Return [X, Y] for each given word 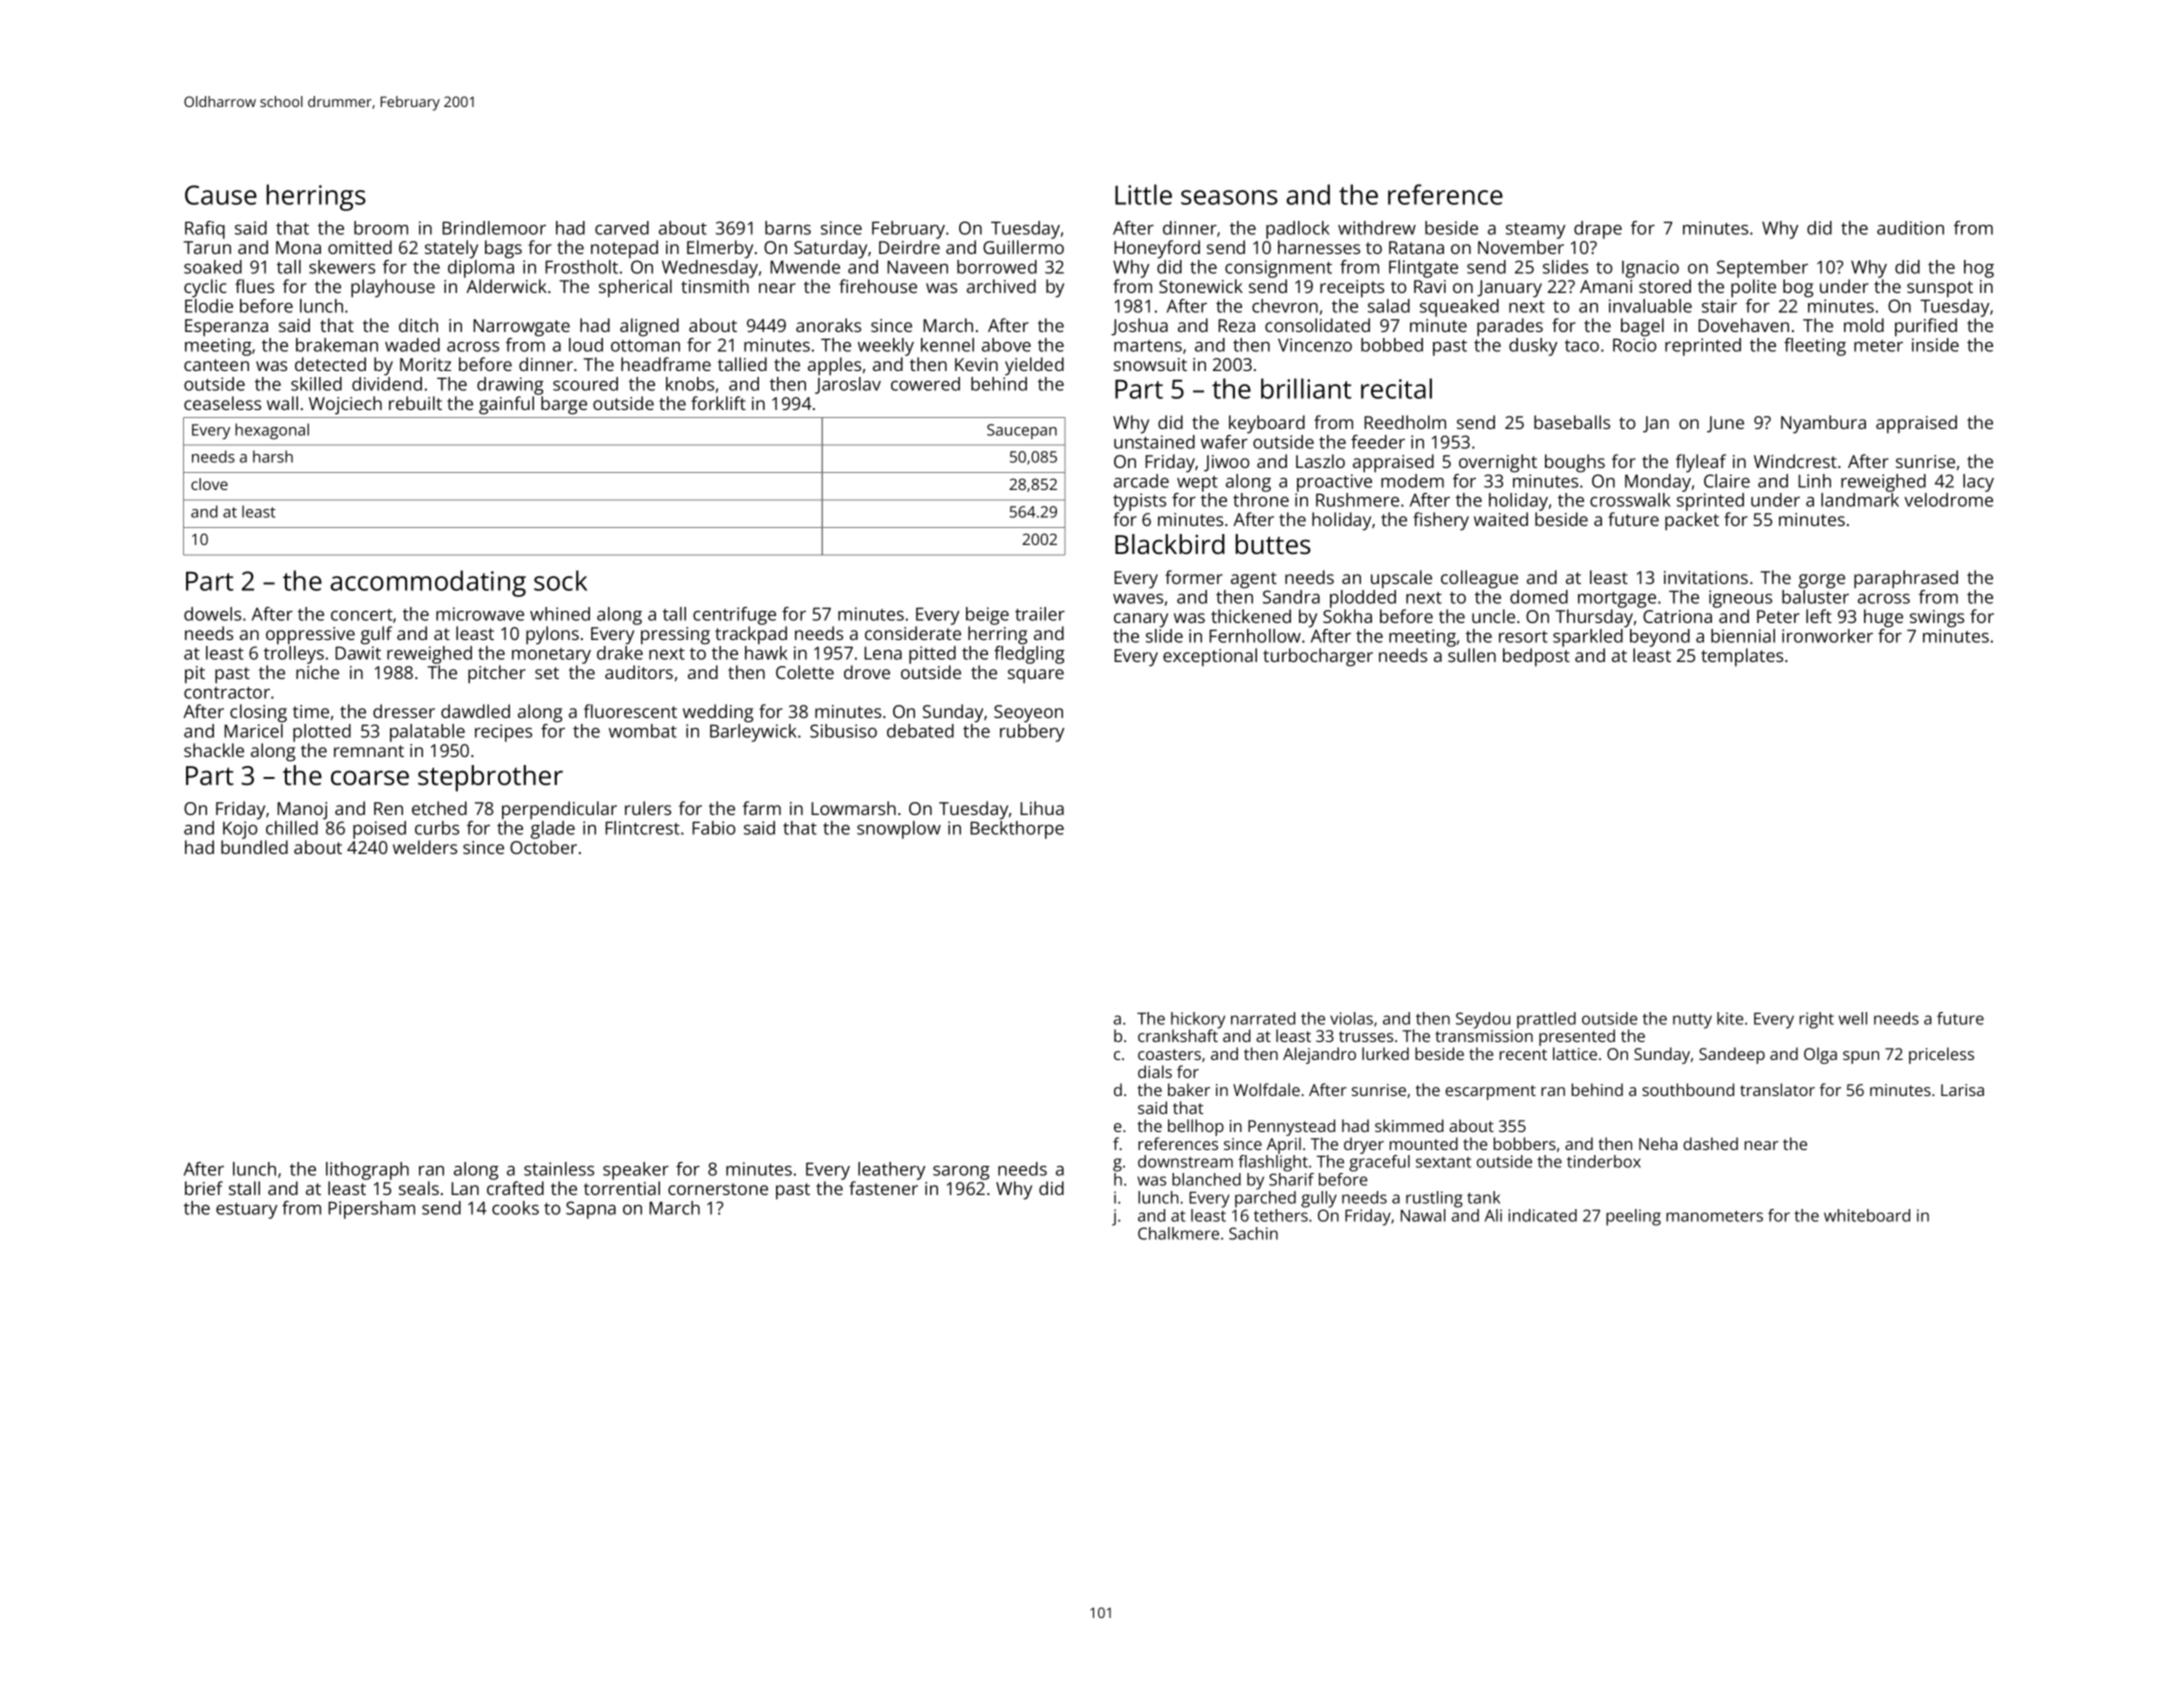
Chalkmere [1178, 1233]
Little [1143, 194]
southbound [1688, 1089]
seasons [1229, 197]
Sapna [591, 1210]
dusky [1533, 347]
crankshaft [1178, 1035]
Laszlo [1320, 461]
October [543, 847]
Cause [221, 195]
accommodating [428, 583]
